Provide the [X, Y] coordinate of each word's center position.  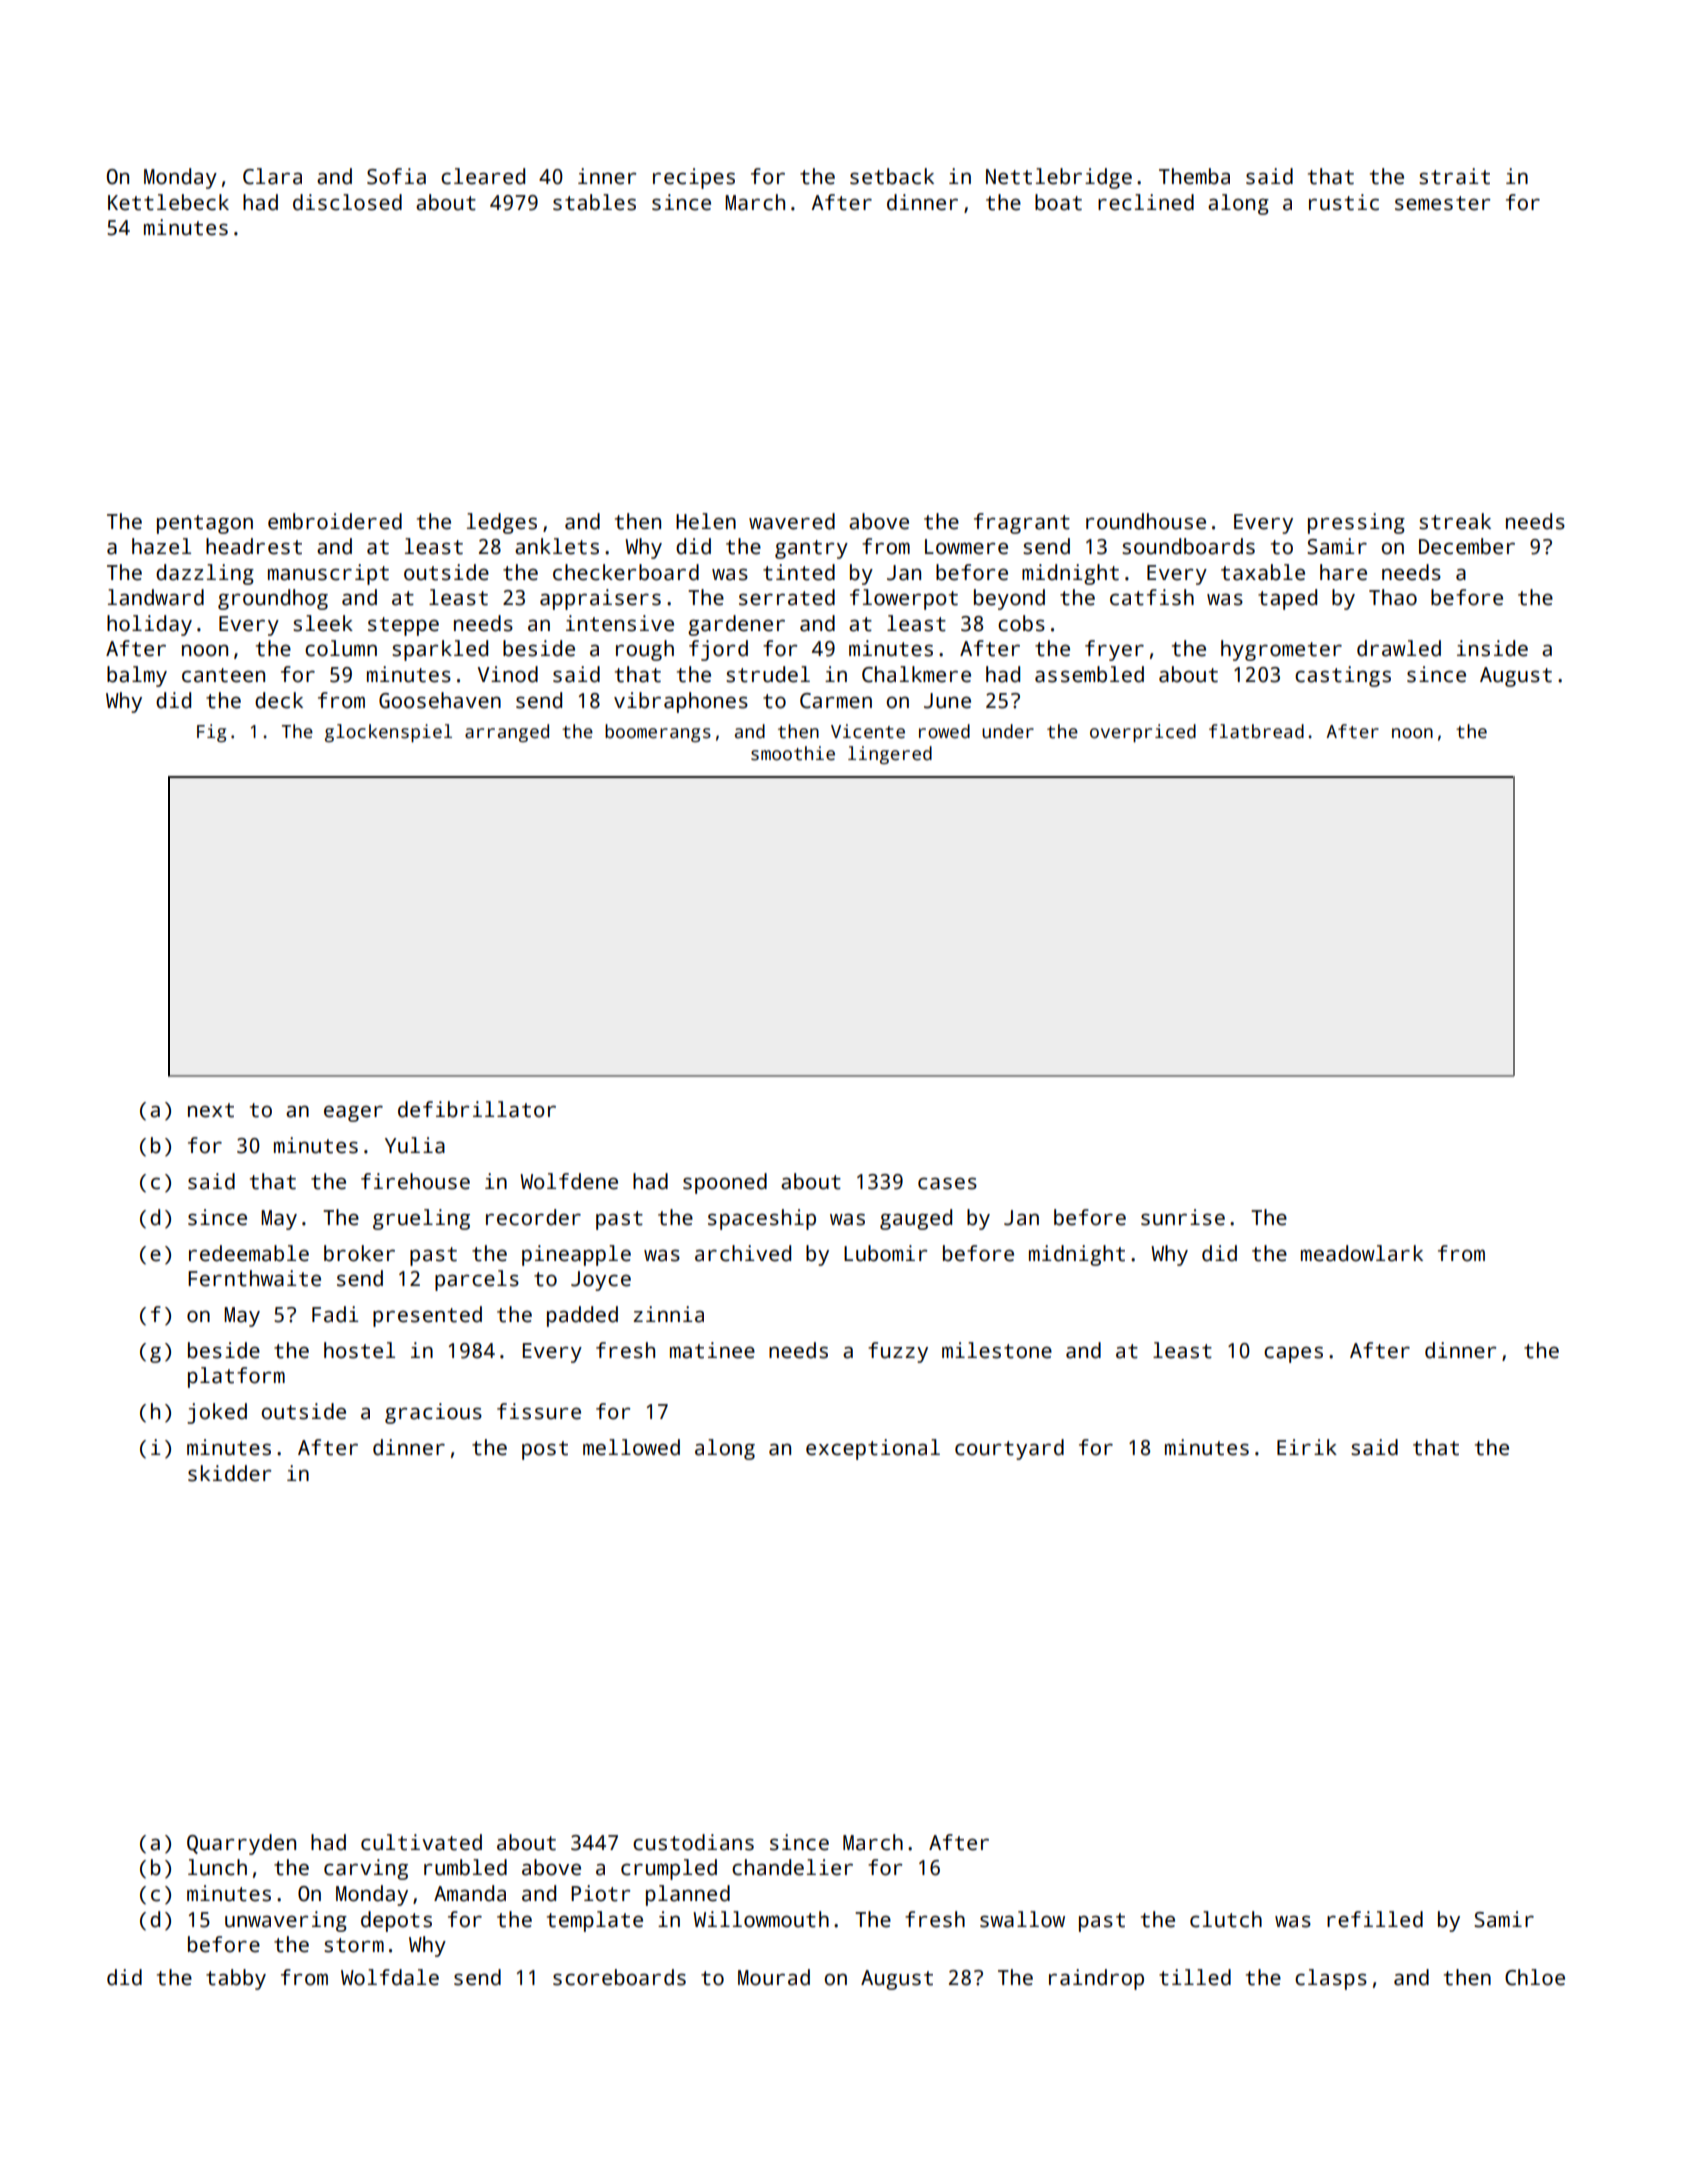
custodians [693, 1842]
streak [1455, 521]
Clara [272, 176]
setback [892, 176]
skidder [230, 1473]
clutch [1226, 1919]
